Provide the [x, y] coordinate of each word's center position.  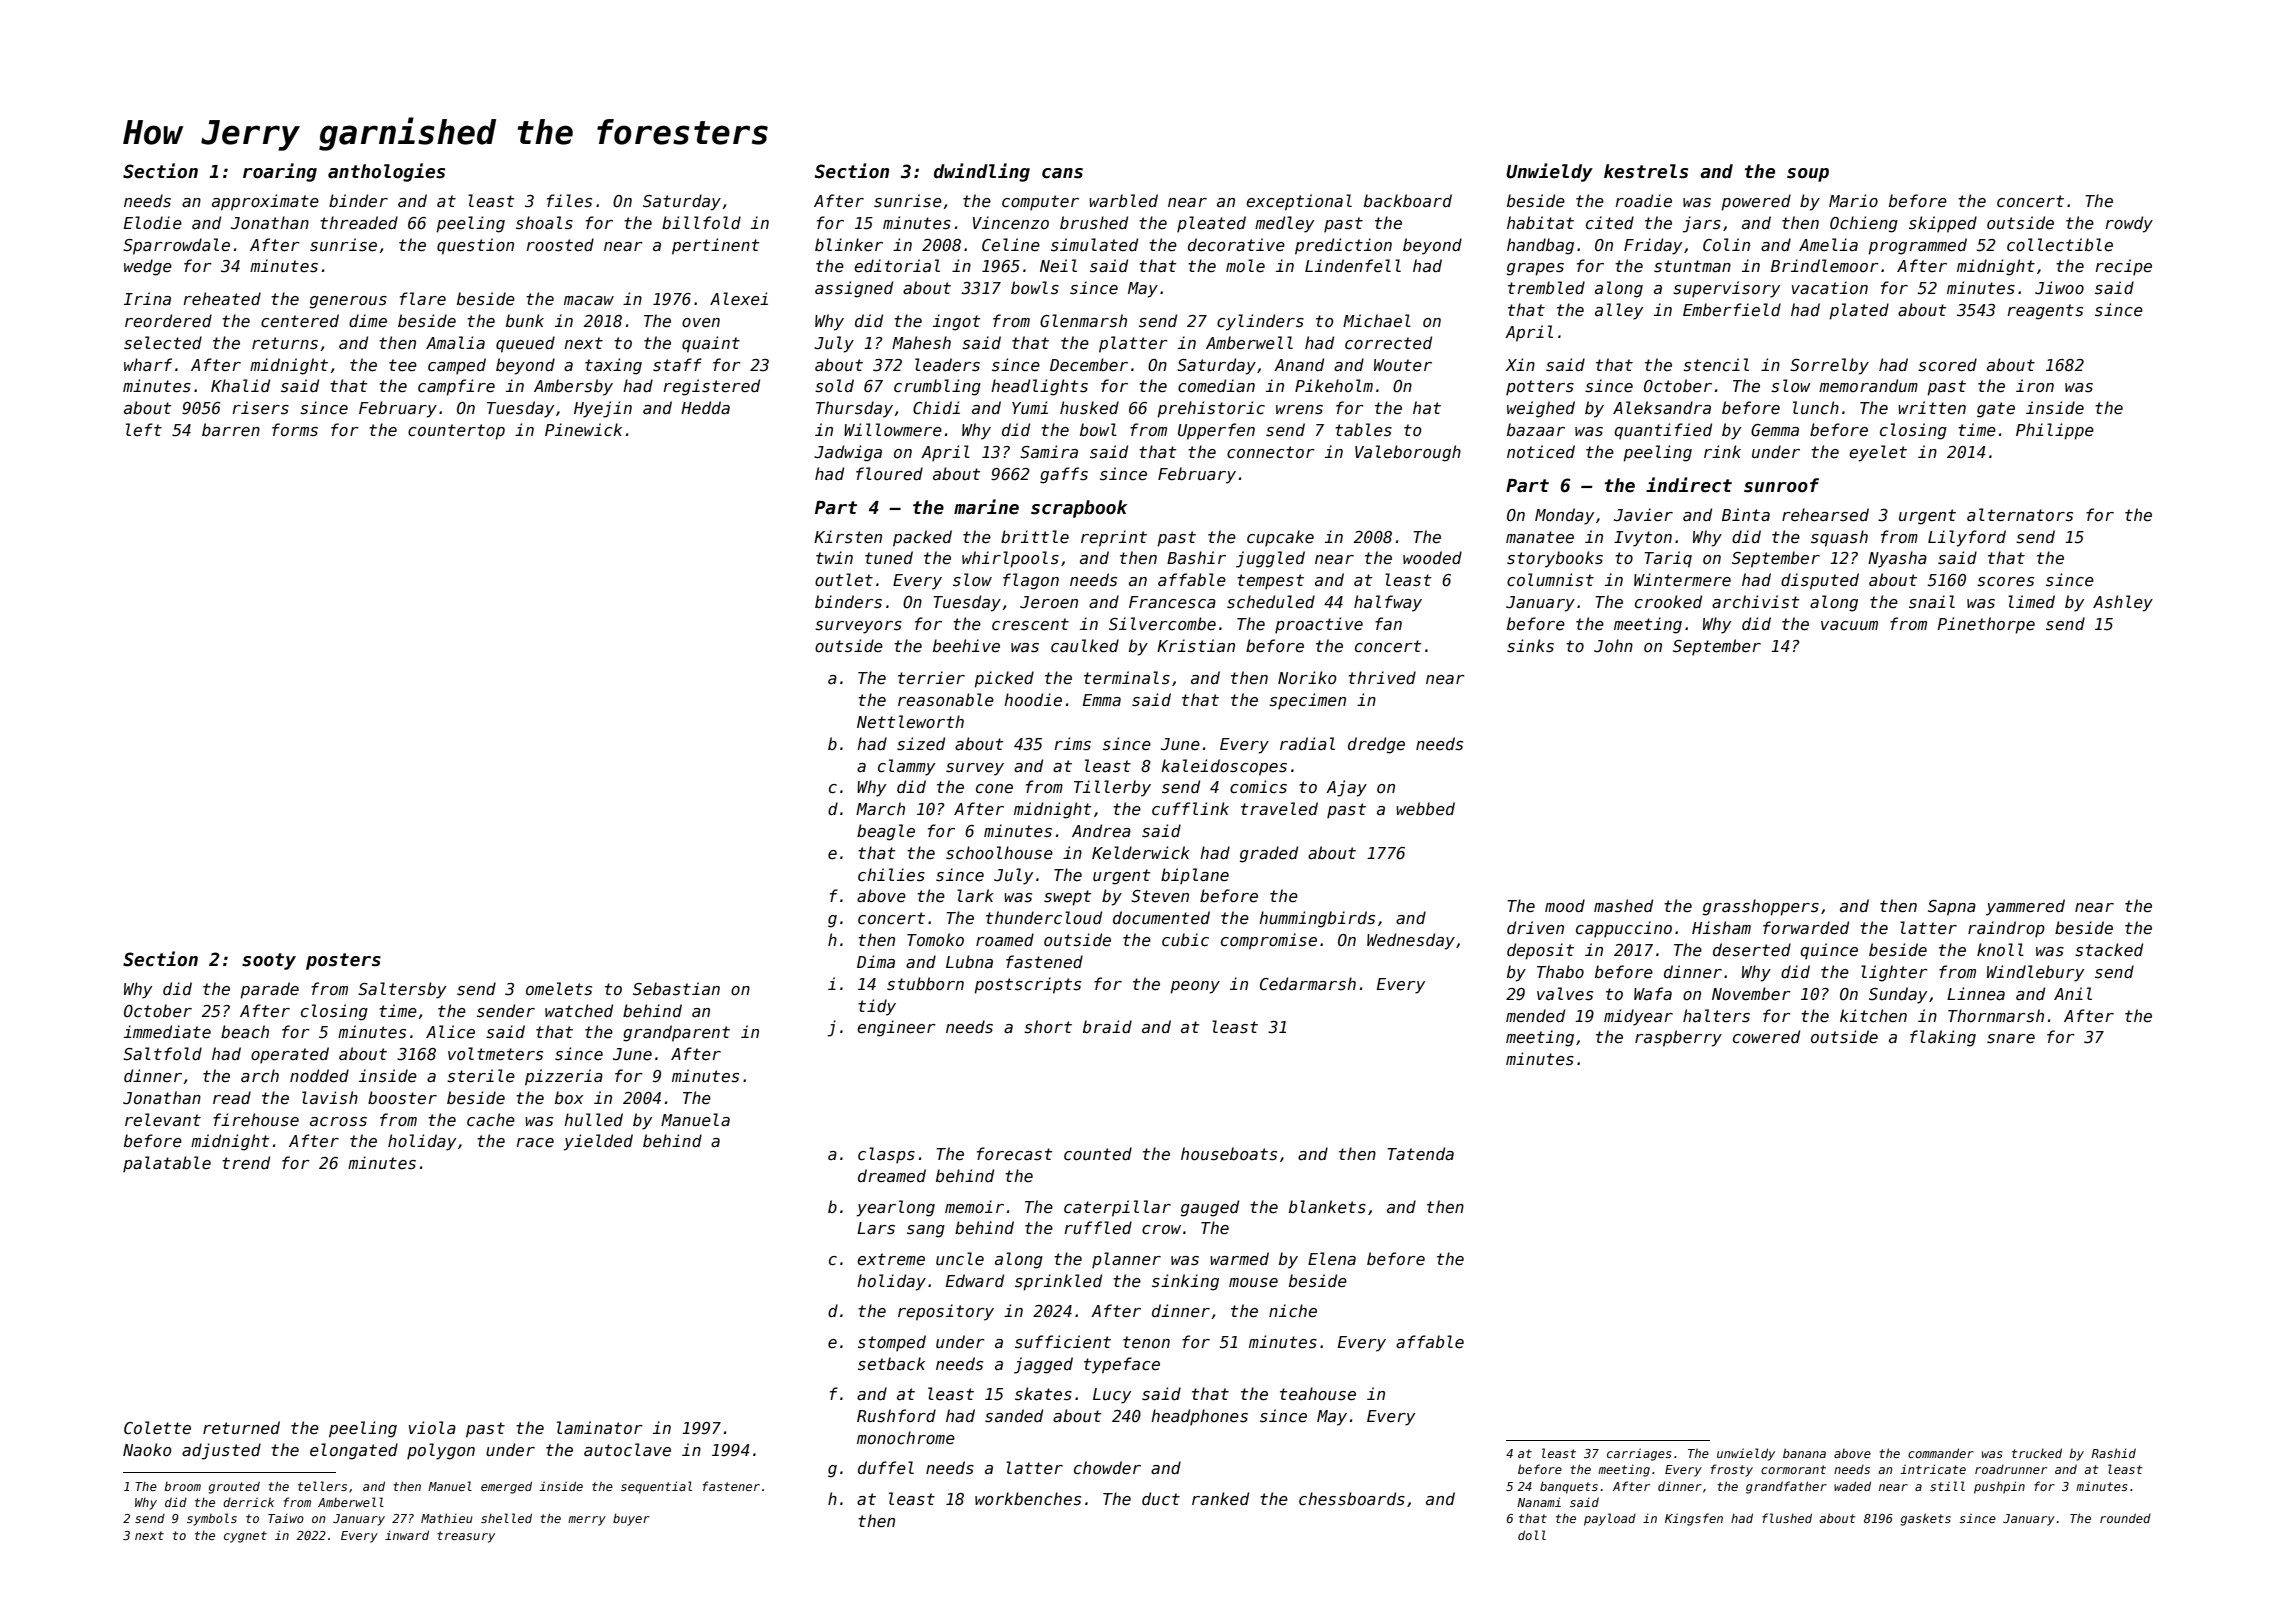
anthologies [386, 172]
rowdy [2129, 224]
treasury [466, 1537]
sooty [269, 961]
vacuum [1849, 625]
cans [1062, 173]
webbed [1425, 809]
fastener [731, 1486]
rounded [2125, 1518]
